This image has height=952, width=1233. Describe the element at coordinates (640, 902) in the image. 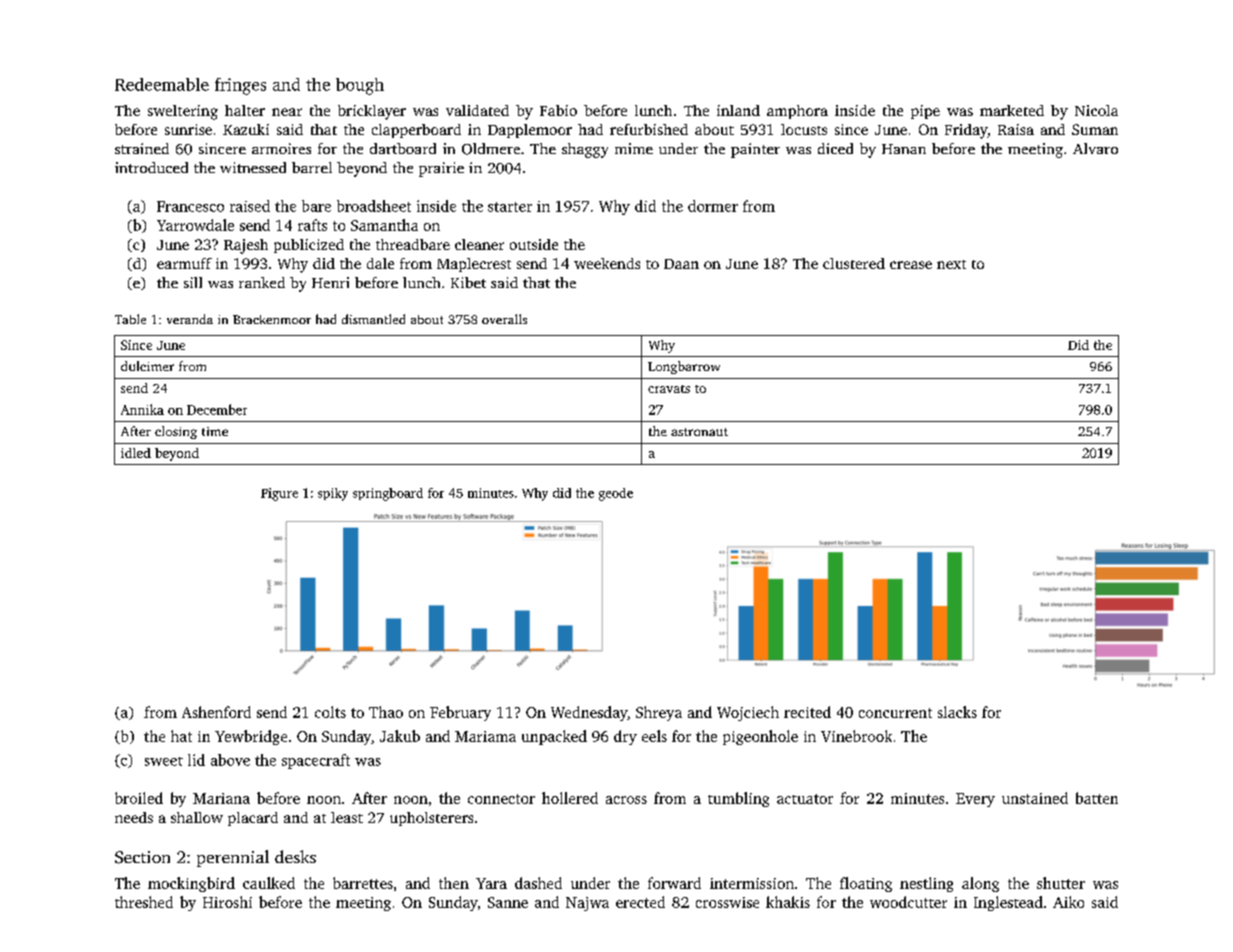

I see `erected` at that location.
